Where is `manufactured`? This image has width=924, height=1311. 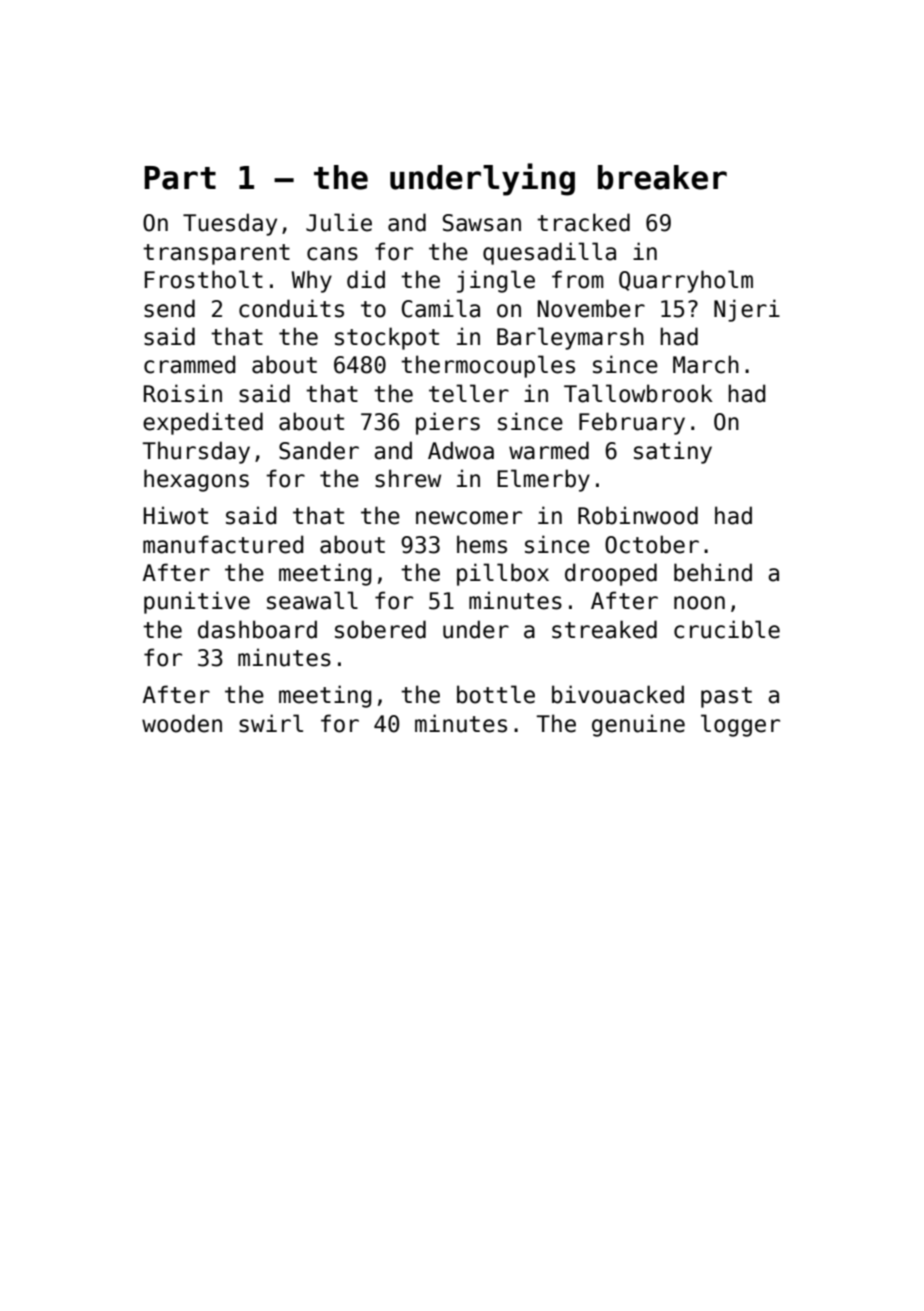 manufactured is located at coordinates (223, 544).
